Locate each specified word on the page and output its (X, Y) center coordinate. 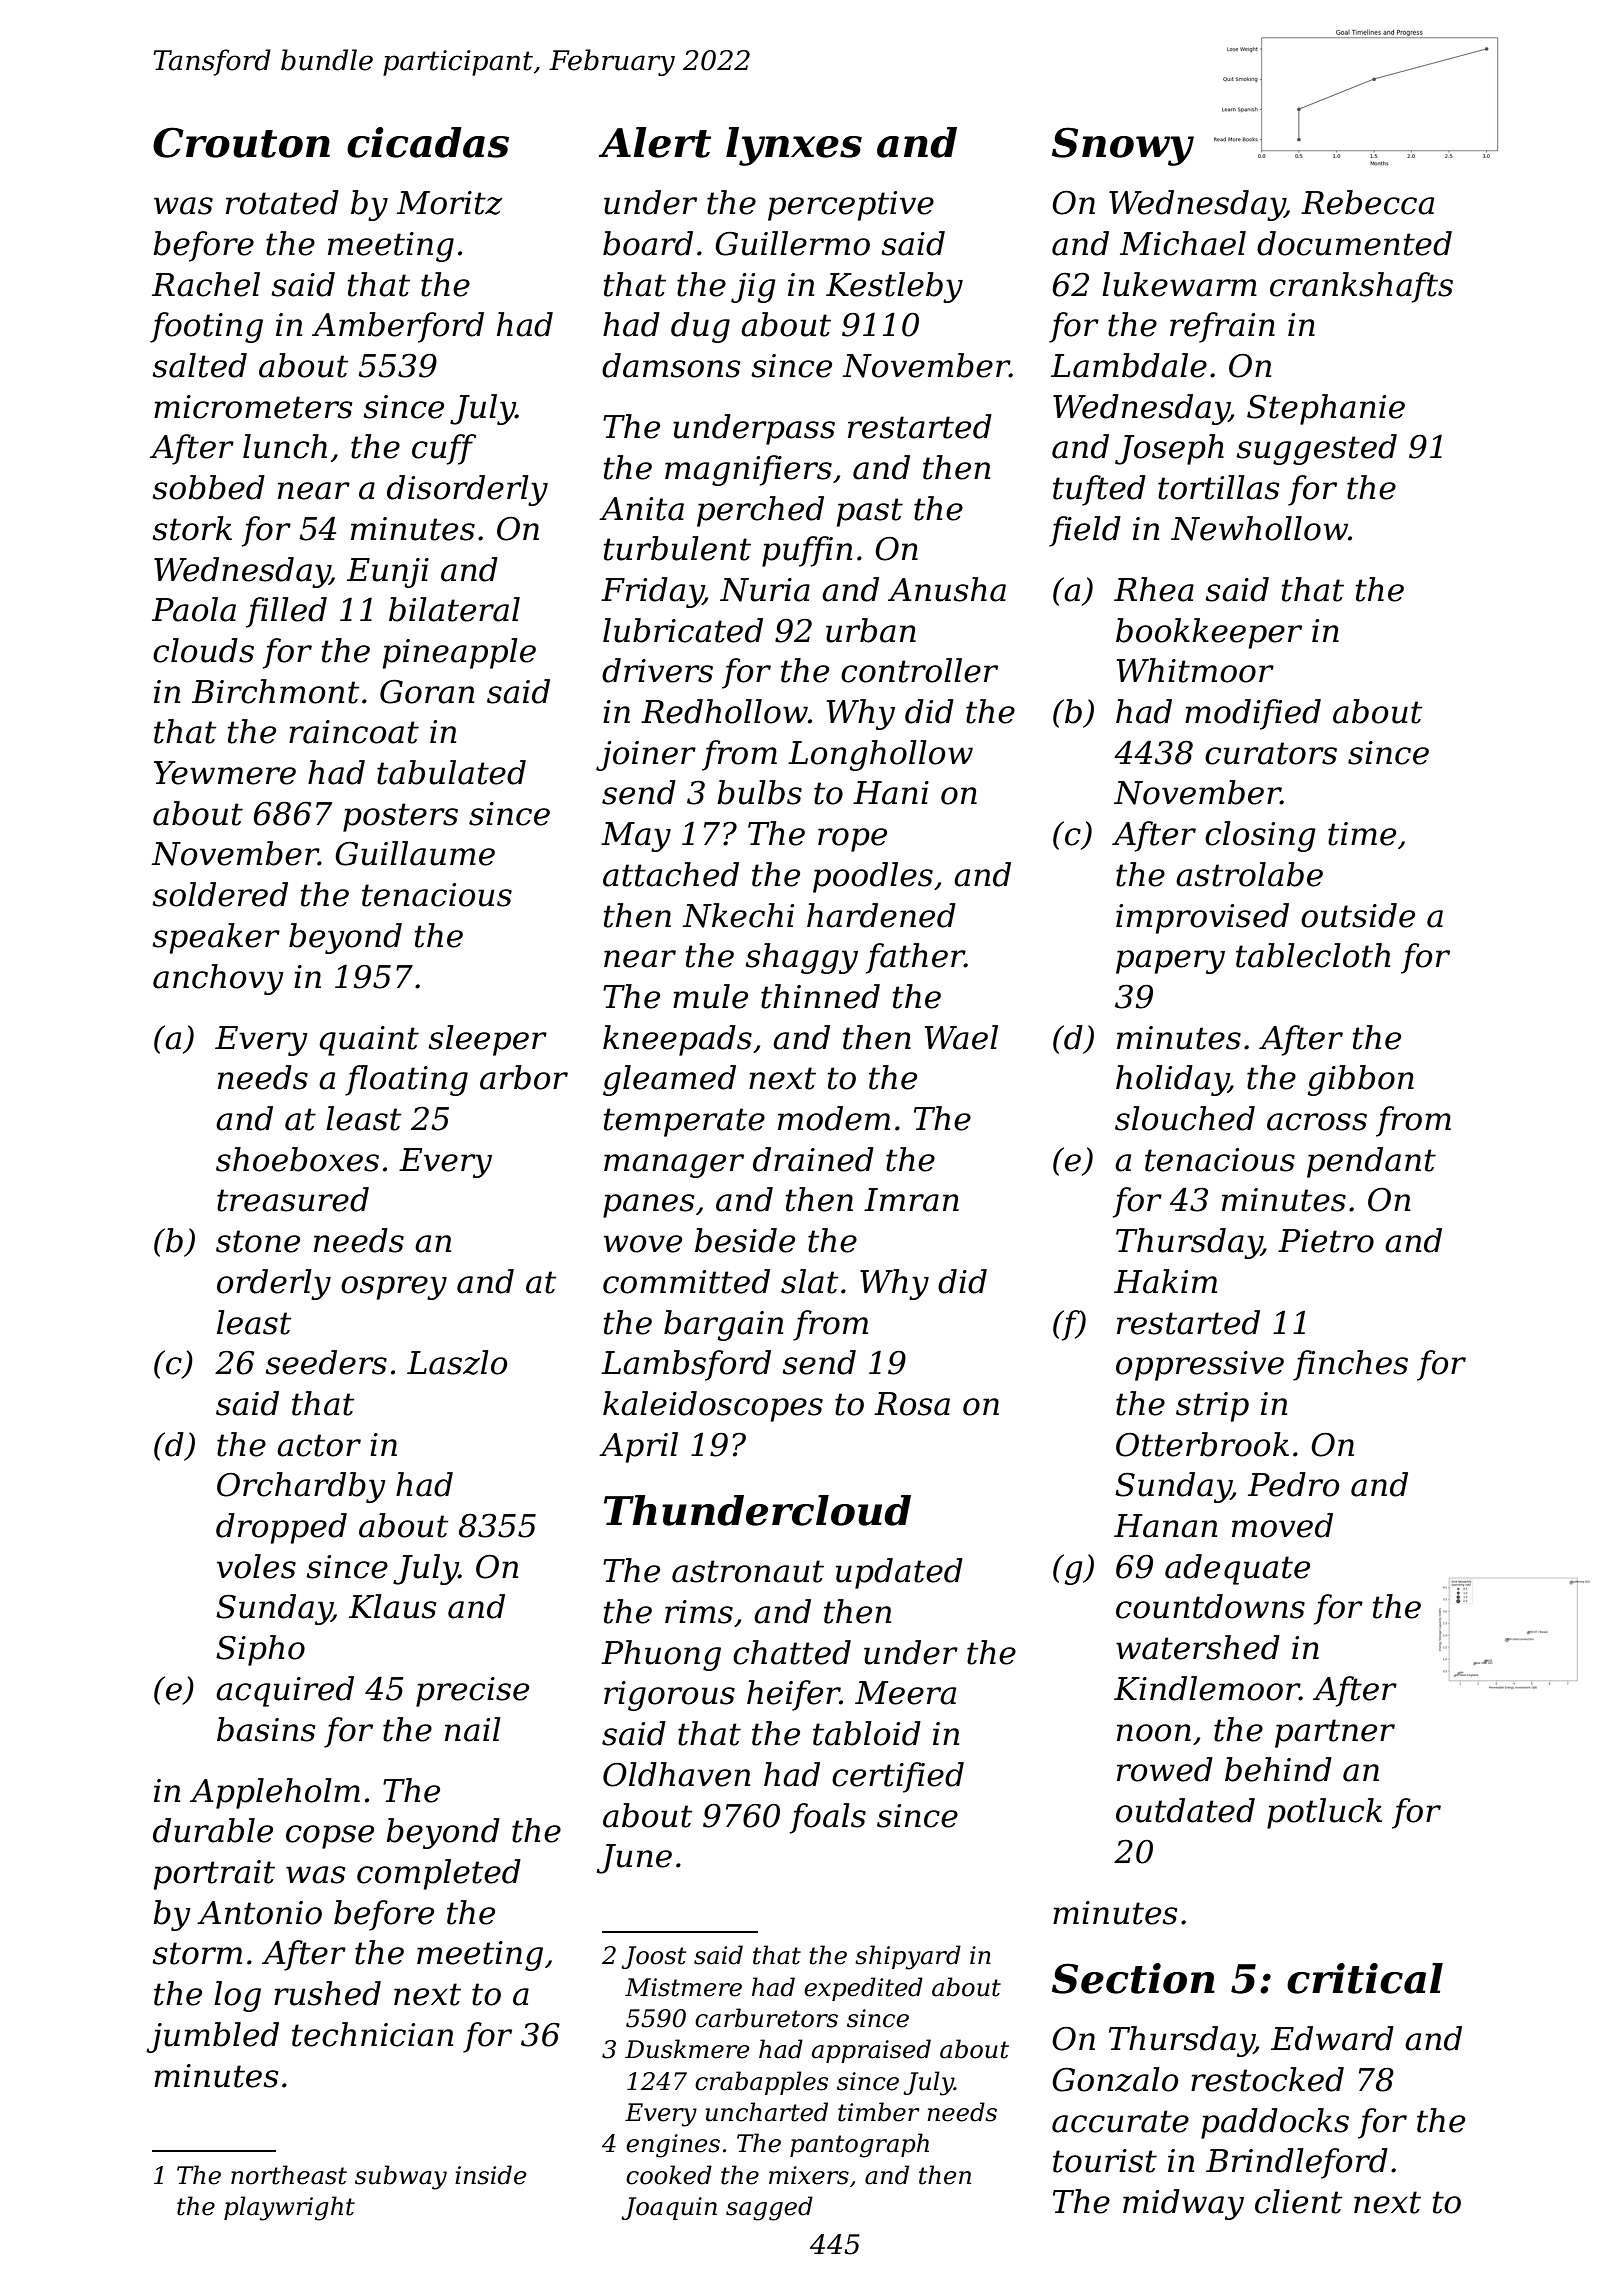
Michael (1183, 243)
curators (1271, 753)
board (648, 243)
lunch (285, 446)
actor (319, 1445)
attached (671, 874)
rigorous (669, 1696)
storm (197, 1953)
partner (1335, 1733)
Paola (194, 609)
